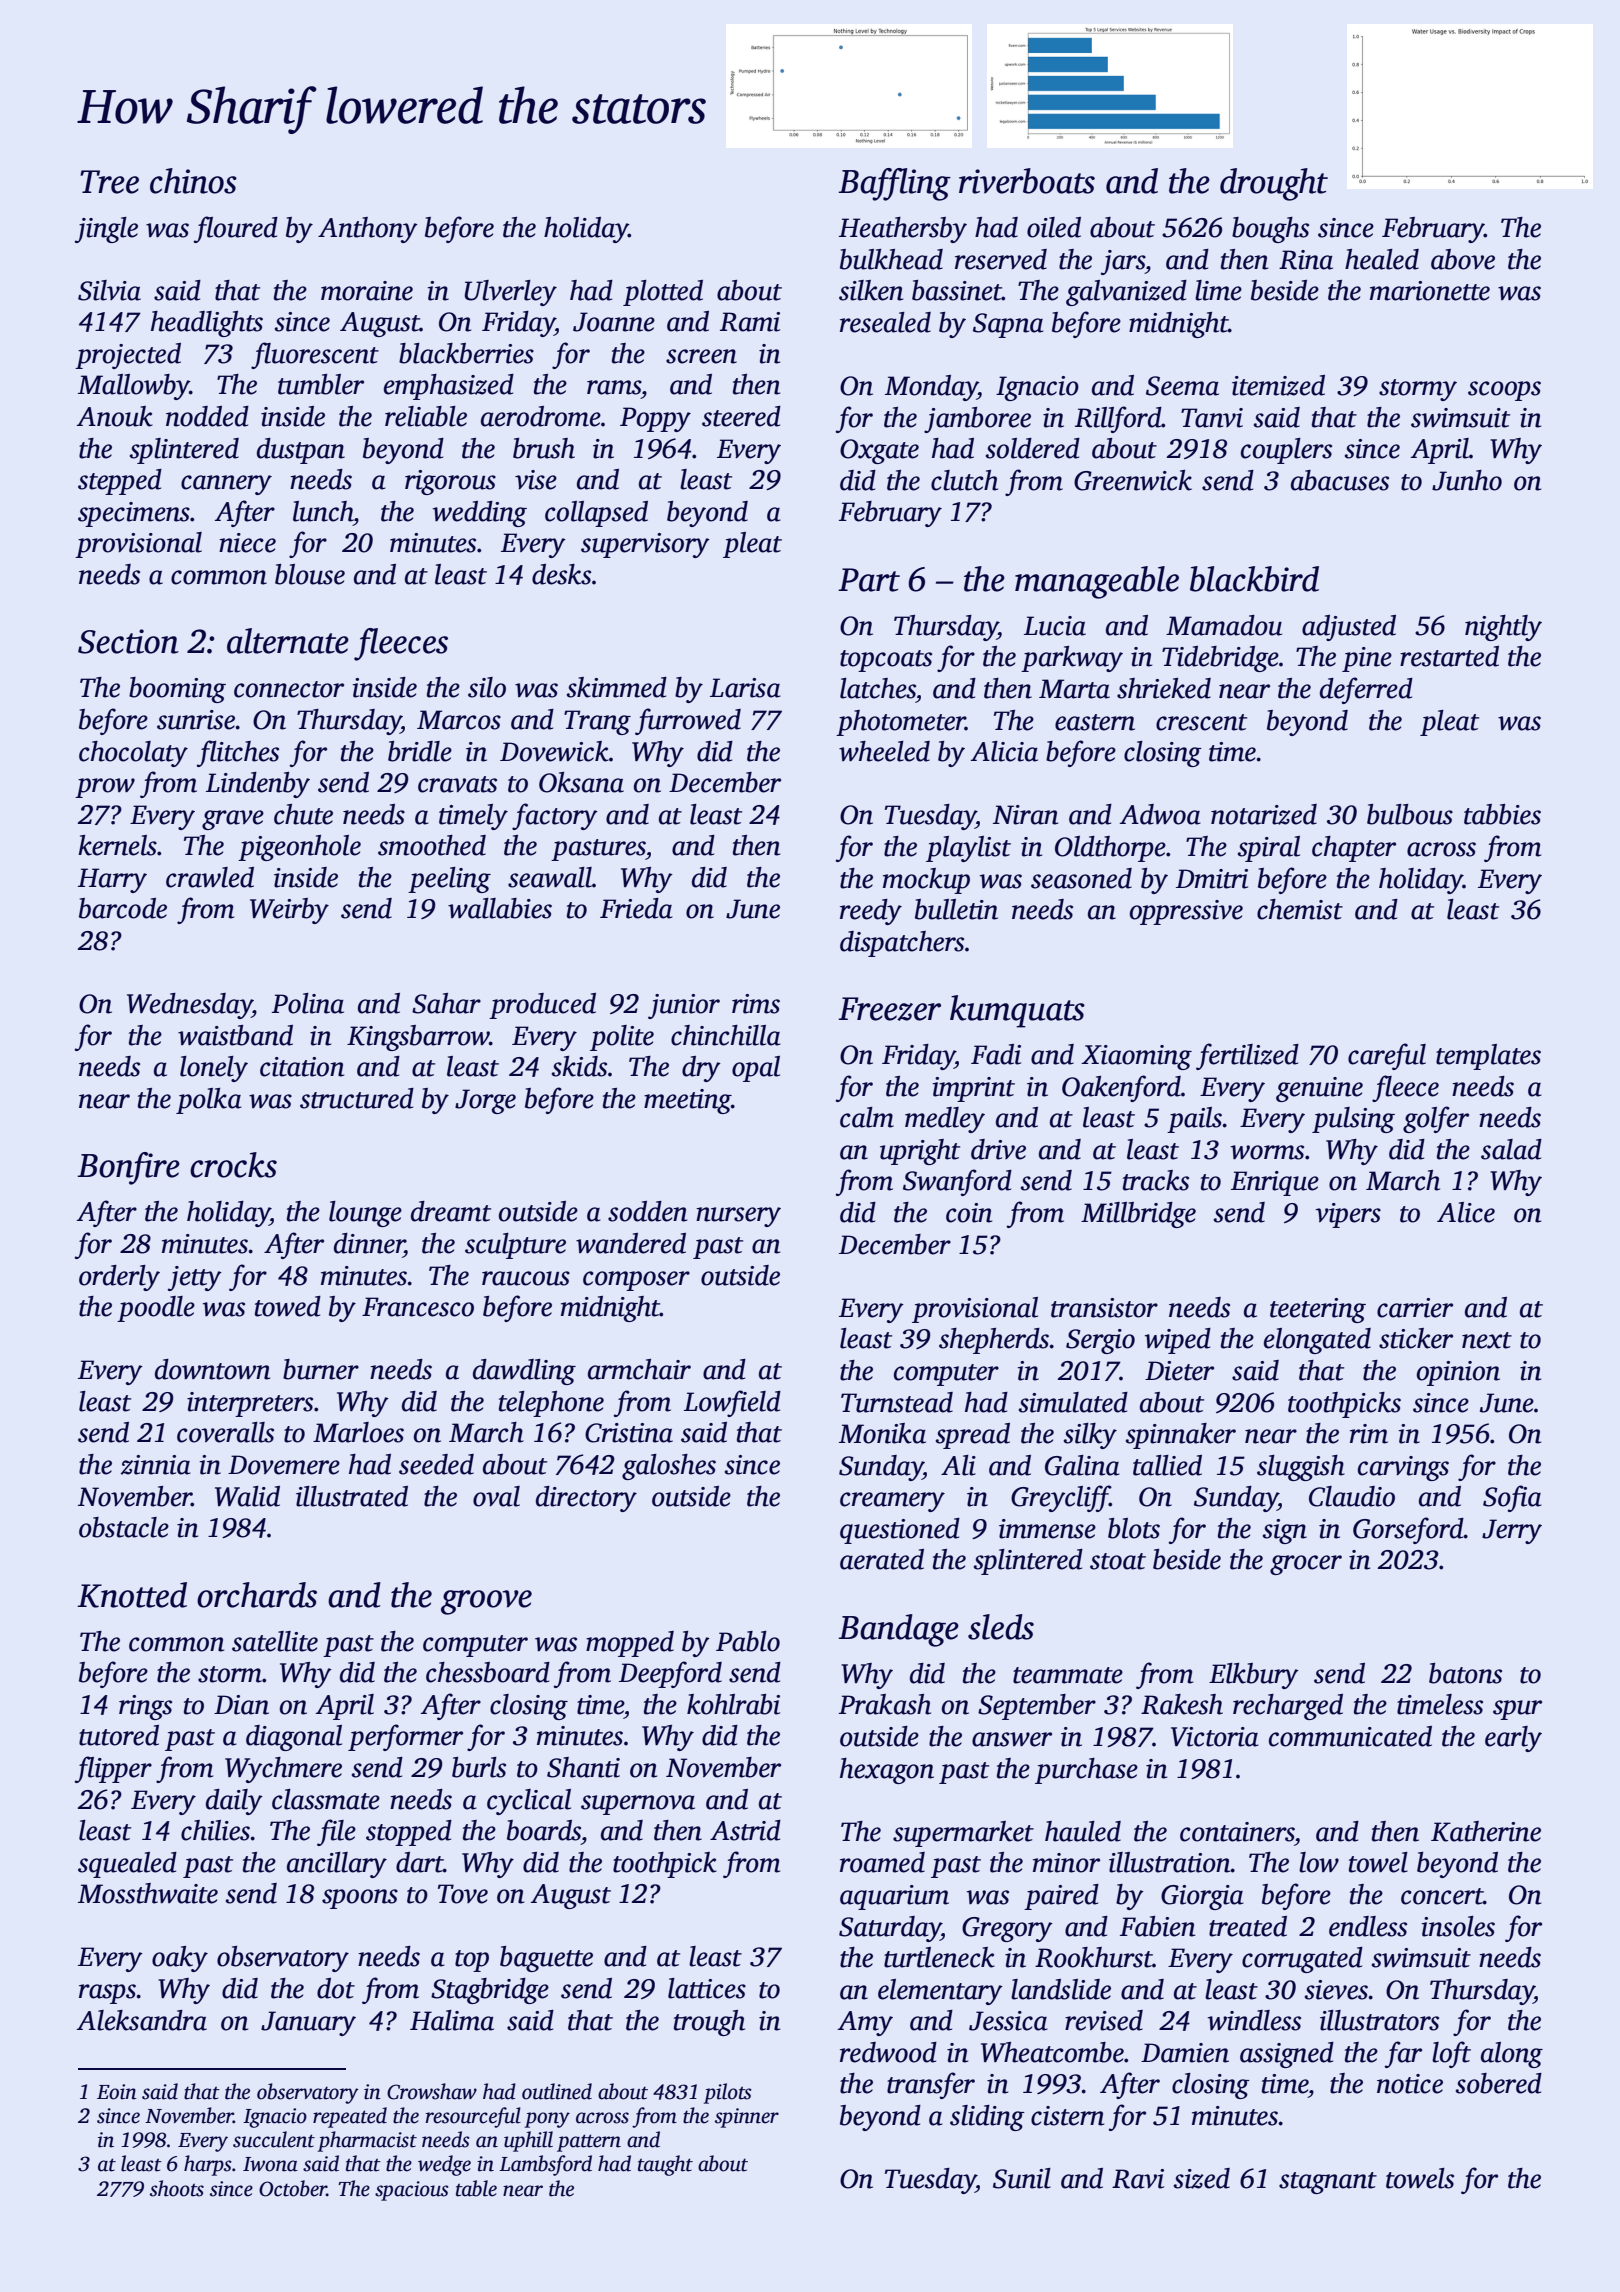 The width and height of the image is (1620, 2292). I want to click on Knotted, so click(132, 1595).
